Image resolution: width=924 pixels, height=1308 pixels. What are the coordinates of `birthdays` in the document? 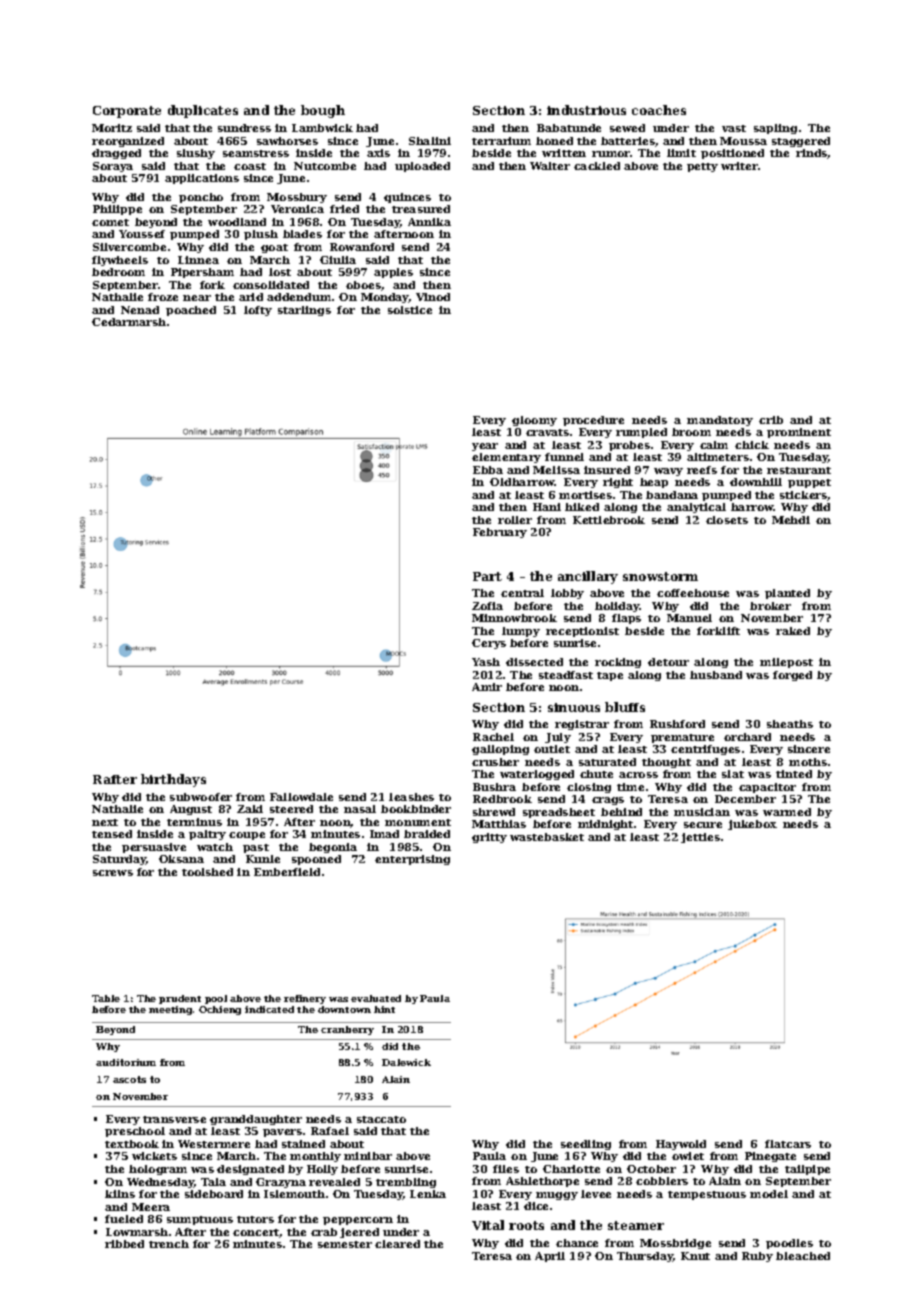 It's located at (173, 780).
